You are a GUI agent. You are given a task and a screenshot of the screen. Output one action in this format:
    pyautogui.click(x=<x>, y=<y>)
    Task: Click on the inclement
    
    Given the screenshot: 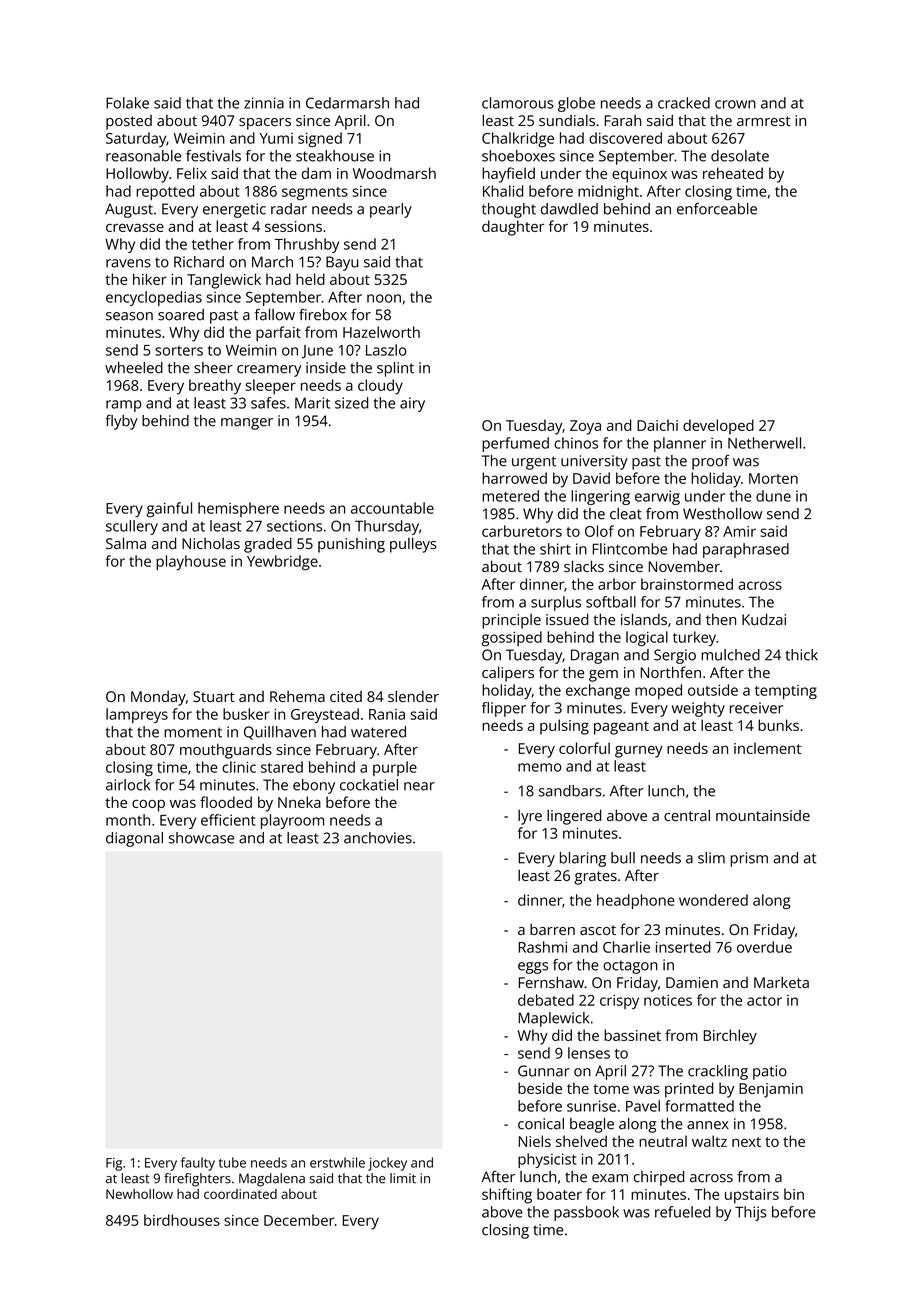 What is the action you would take?
    pyautogui.click(x=767, y=748)
